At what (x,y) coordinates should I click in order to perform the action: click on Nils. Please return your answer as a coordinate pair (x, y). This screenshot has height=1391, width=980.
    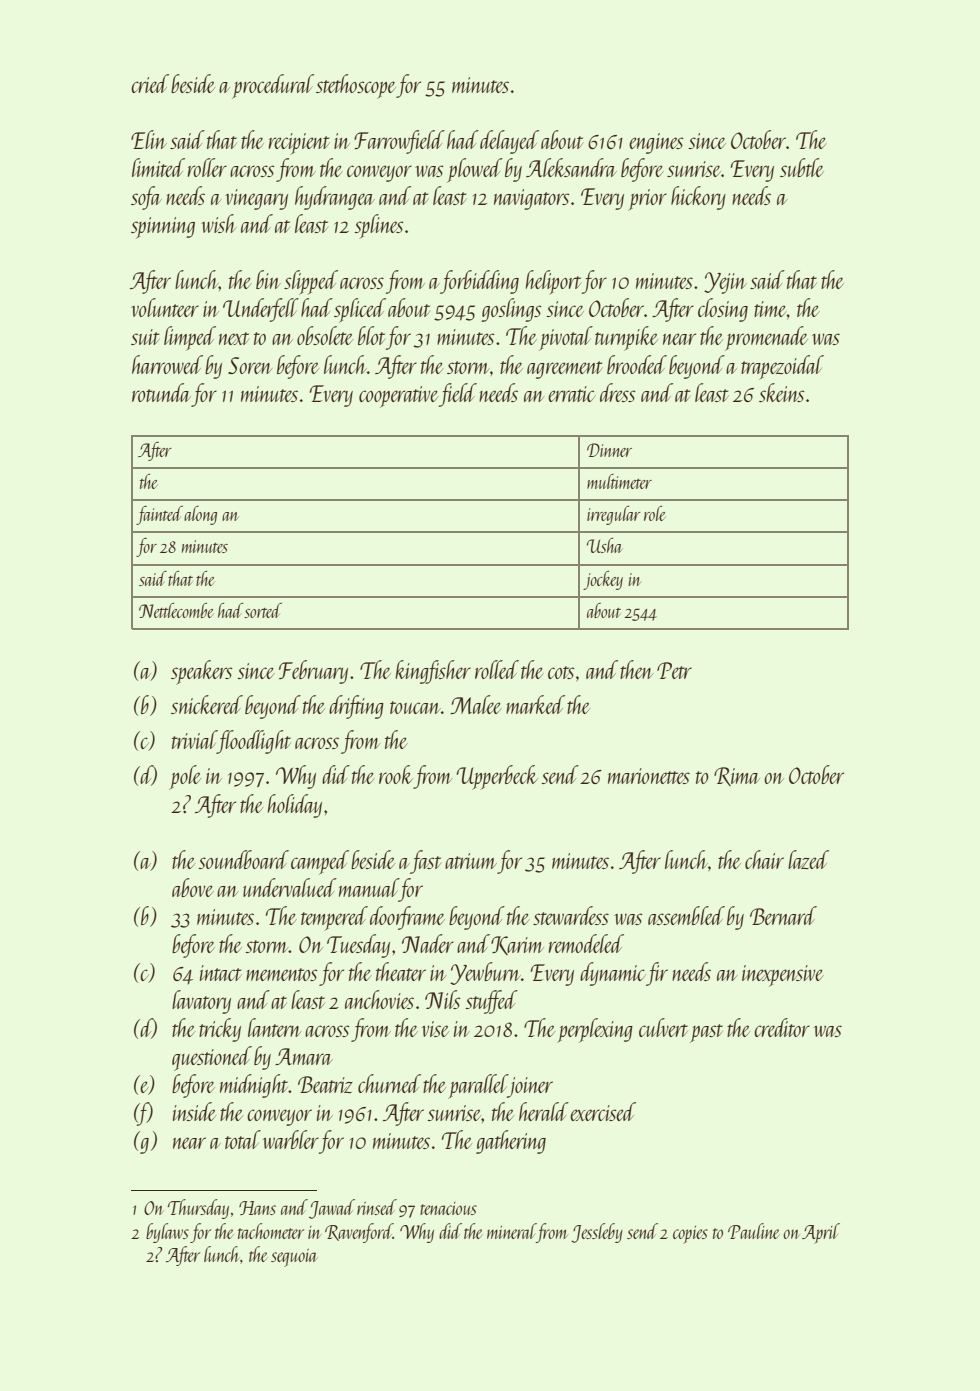
    Looking at the image, I should click on (443, 999).
